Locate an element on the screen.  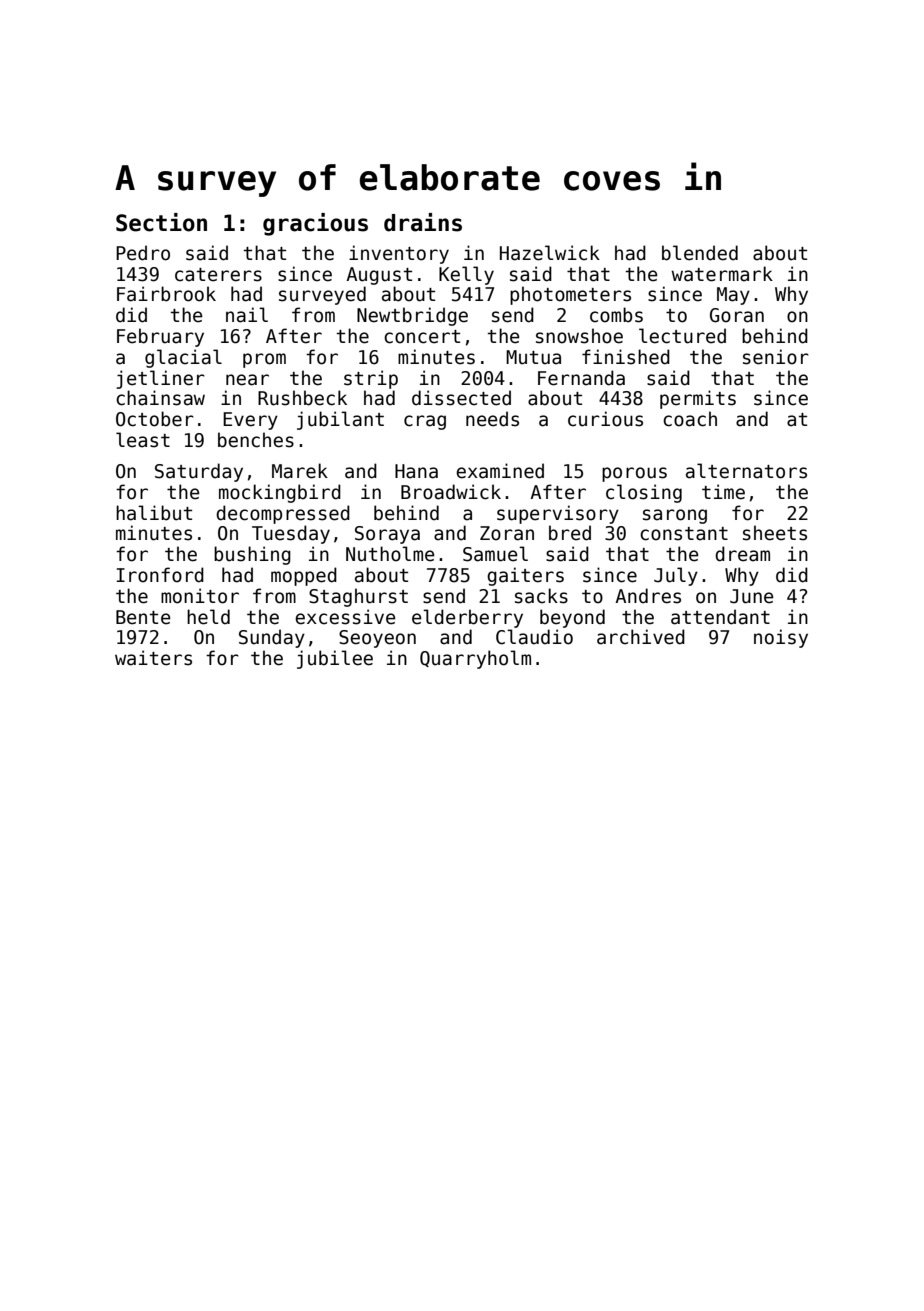
sheets is located at coordinates (775, 533).
